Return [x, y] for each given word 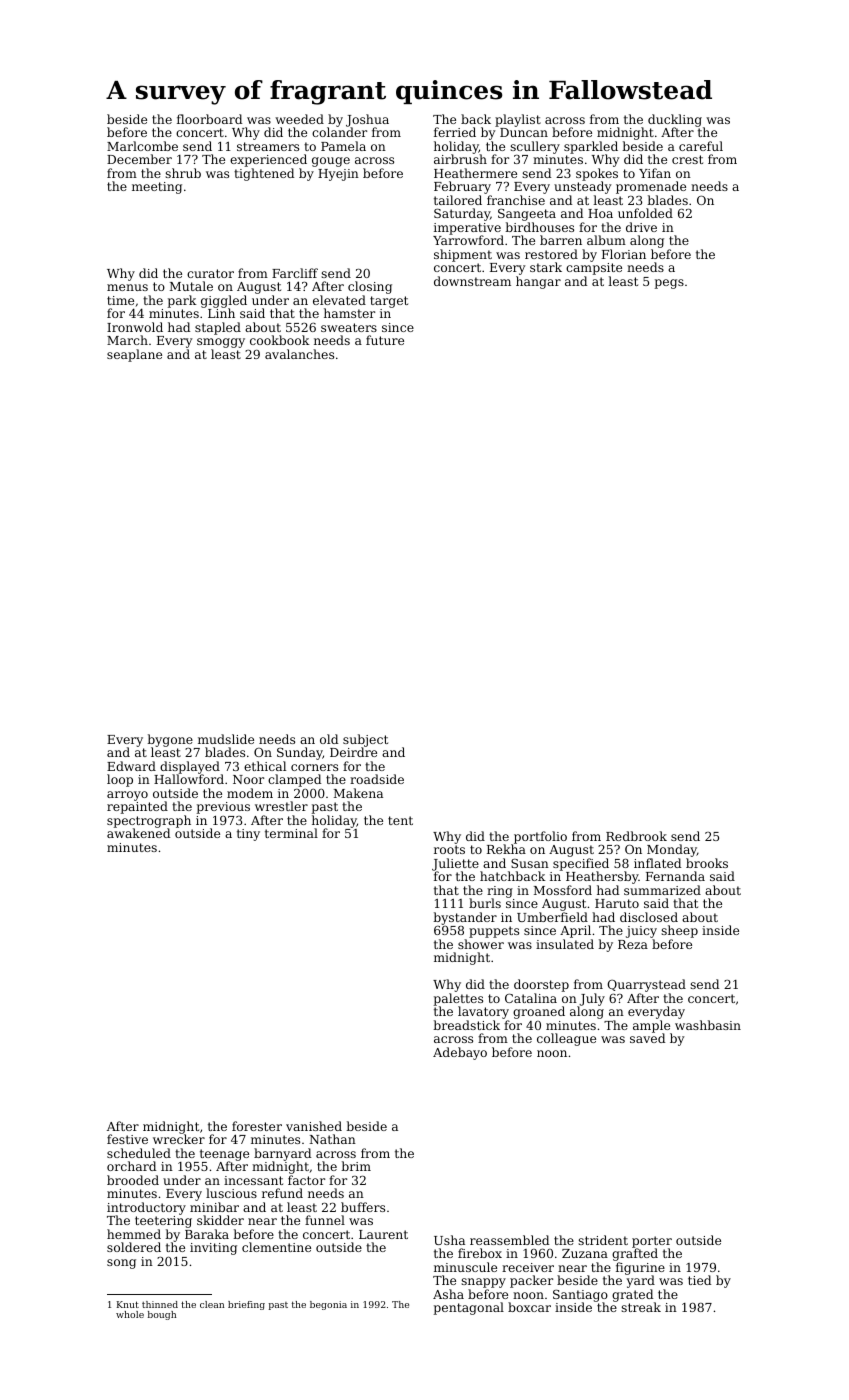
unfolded [645, 213]
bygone [170, 741]
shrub [183, 173]
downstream [472, 281]
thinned [160, 1304]
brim [356, 1166]
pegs [669, 284]
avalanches [299, 354]
